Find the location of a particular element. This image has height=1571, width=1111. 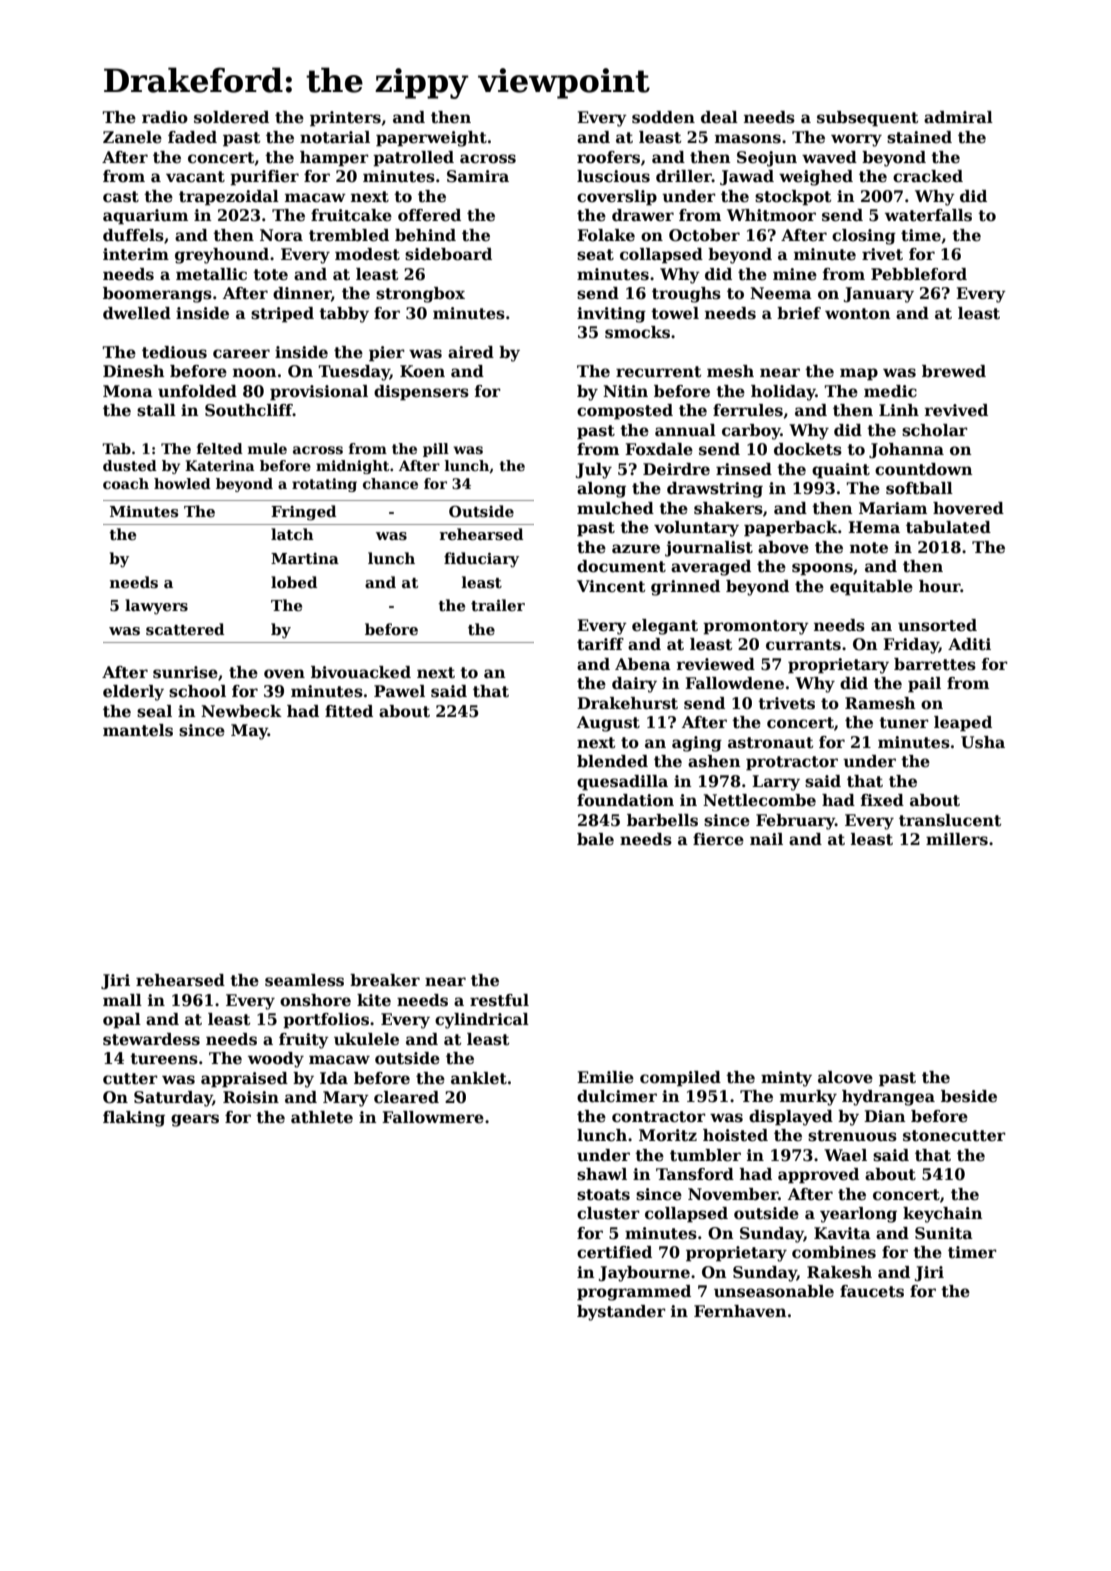

admiral is located at coordinates (958, 117).
